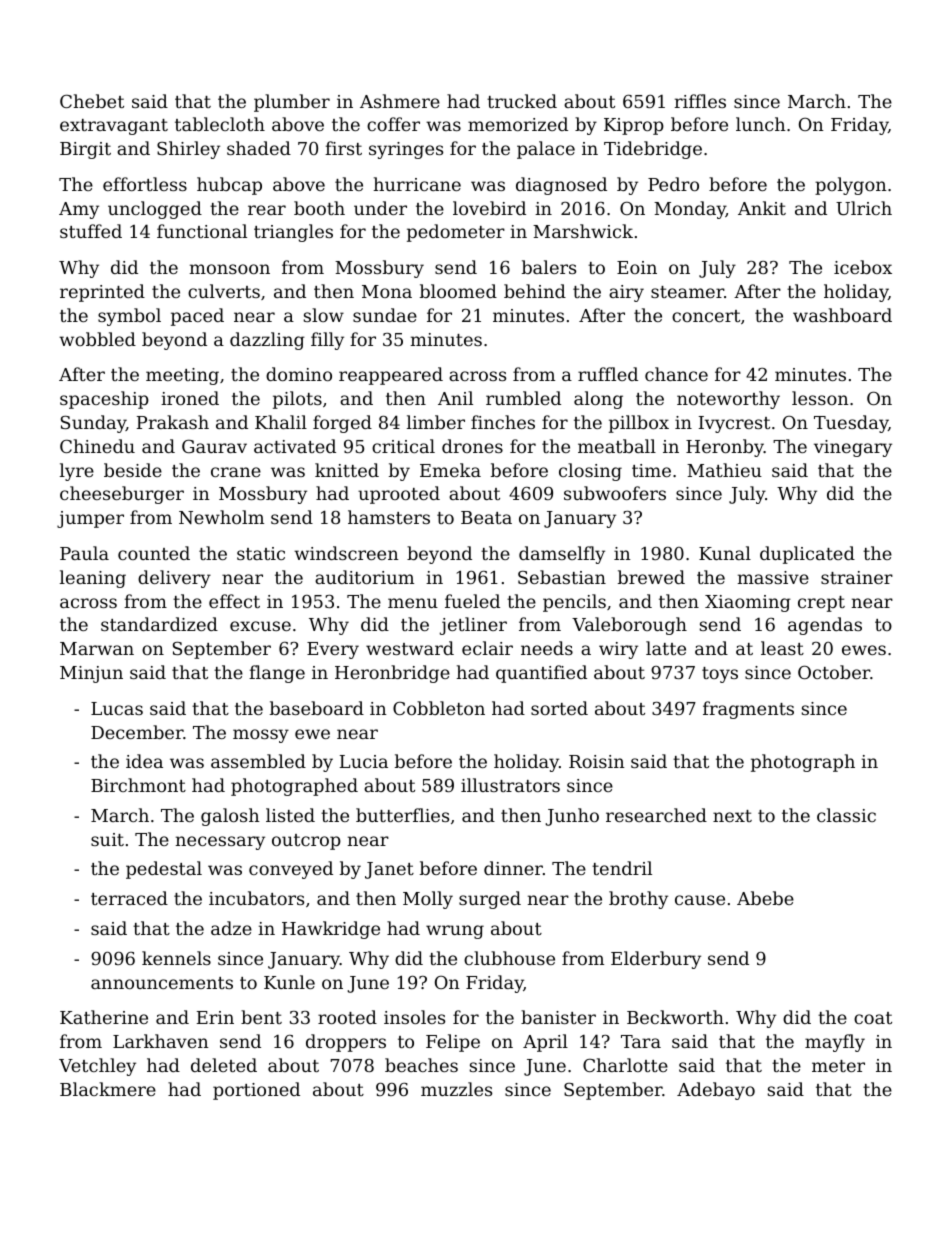 The width and height of the screenshot is (952, 1233). Describe the element at coordinates (700, 101) in the screenshot. I see `riffles` at that location.
